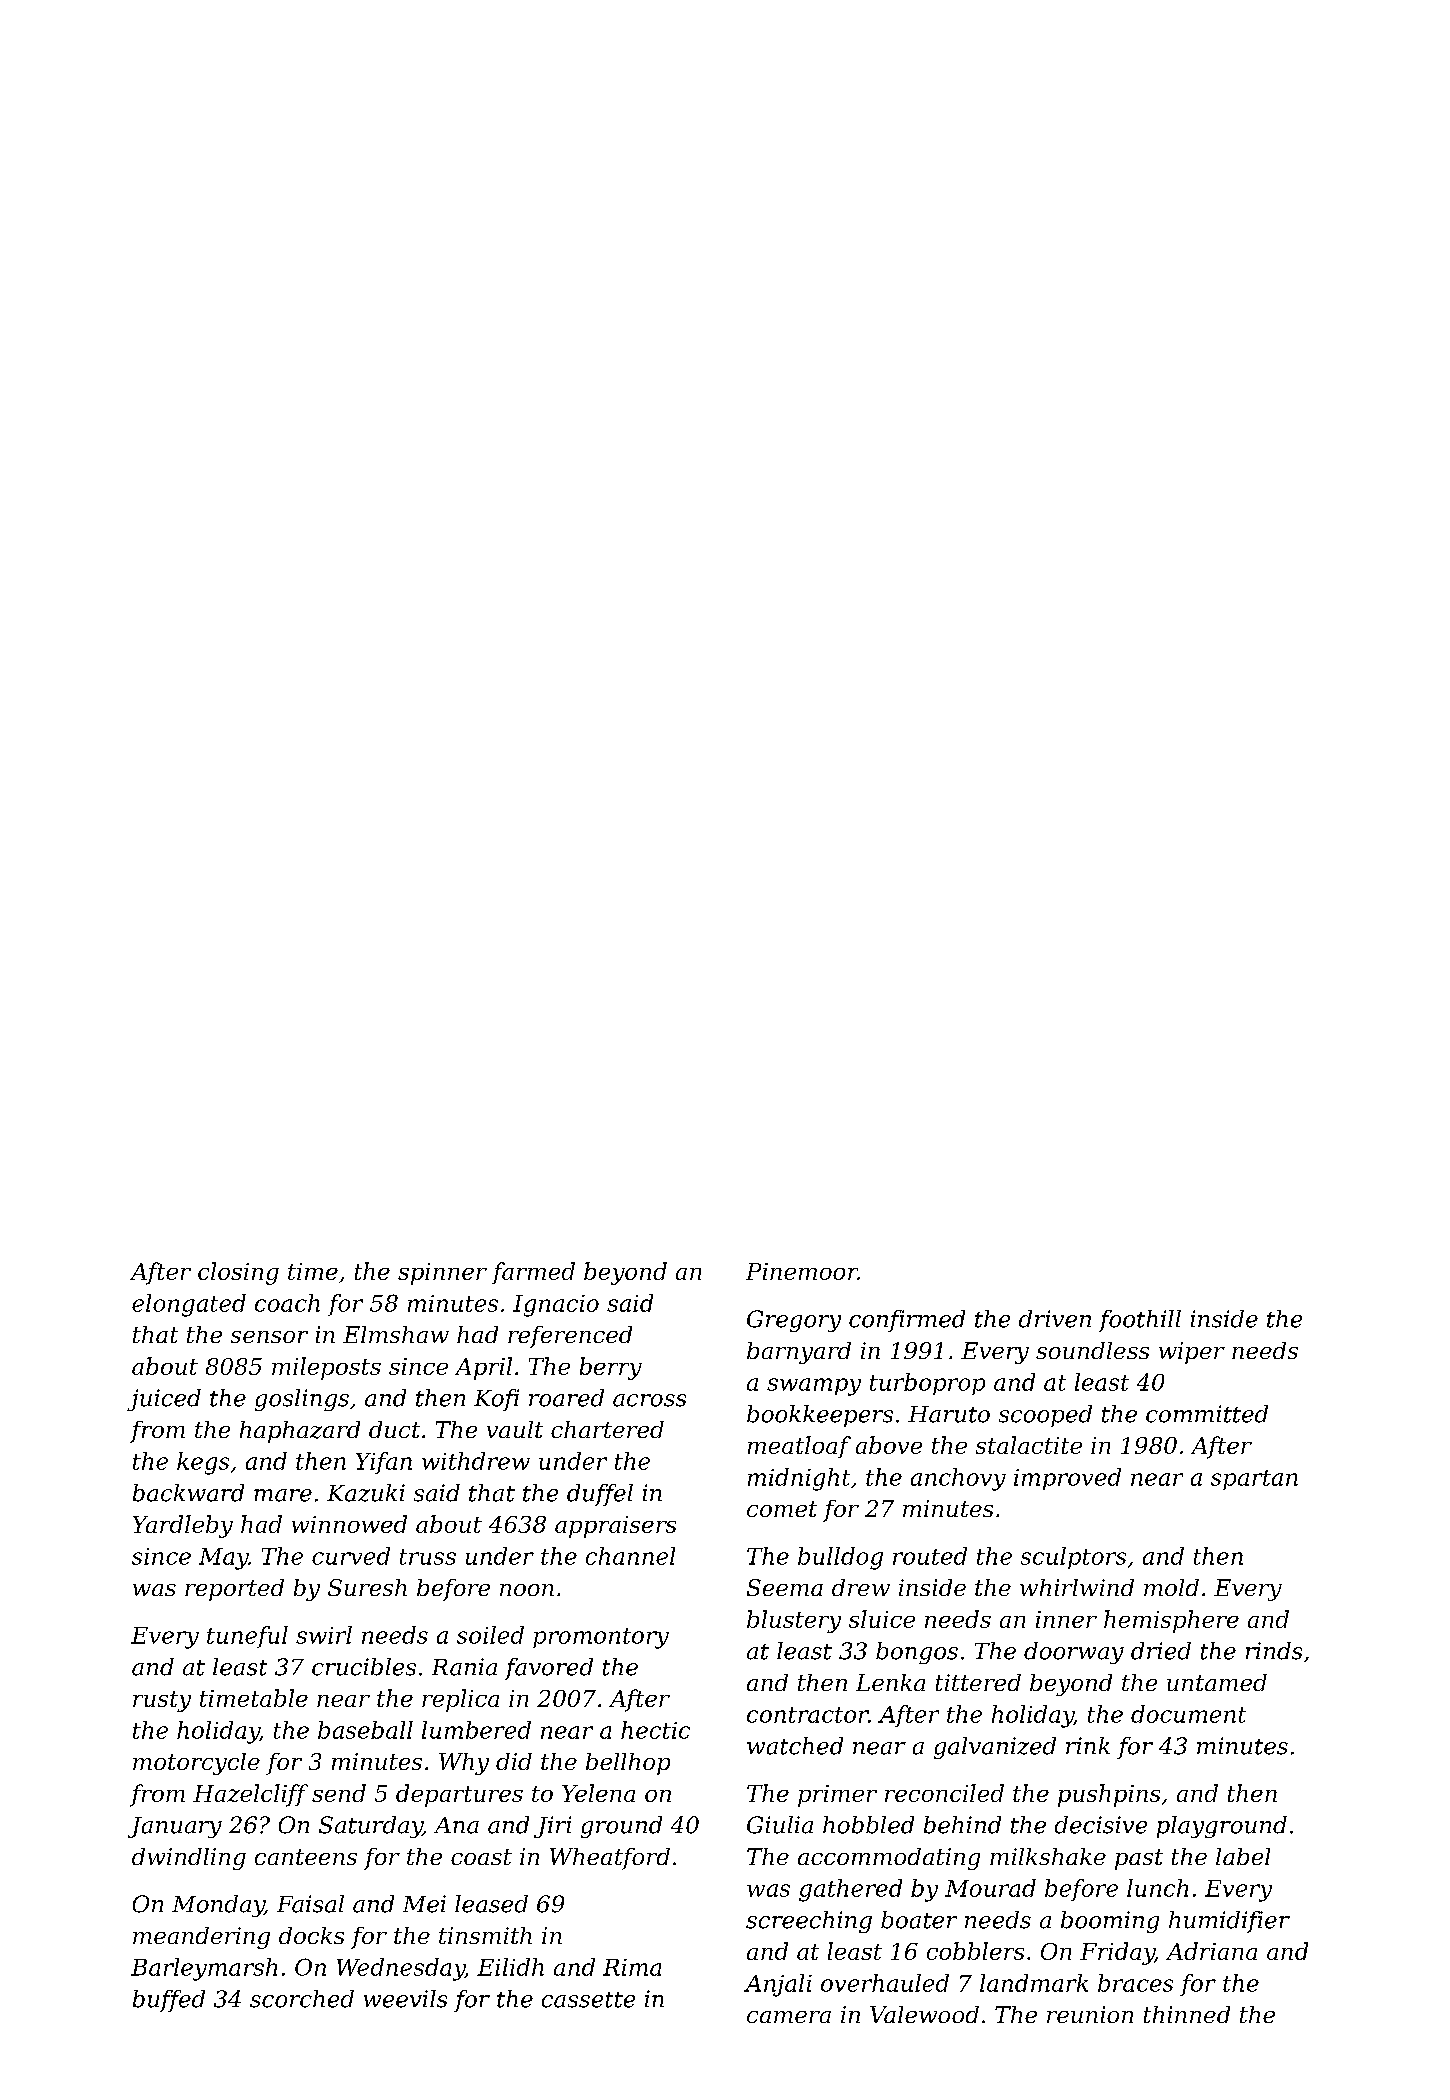 The width and height of the screenshot is (1450, 2100). I want to click on coach, so click(287, 1303).
